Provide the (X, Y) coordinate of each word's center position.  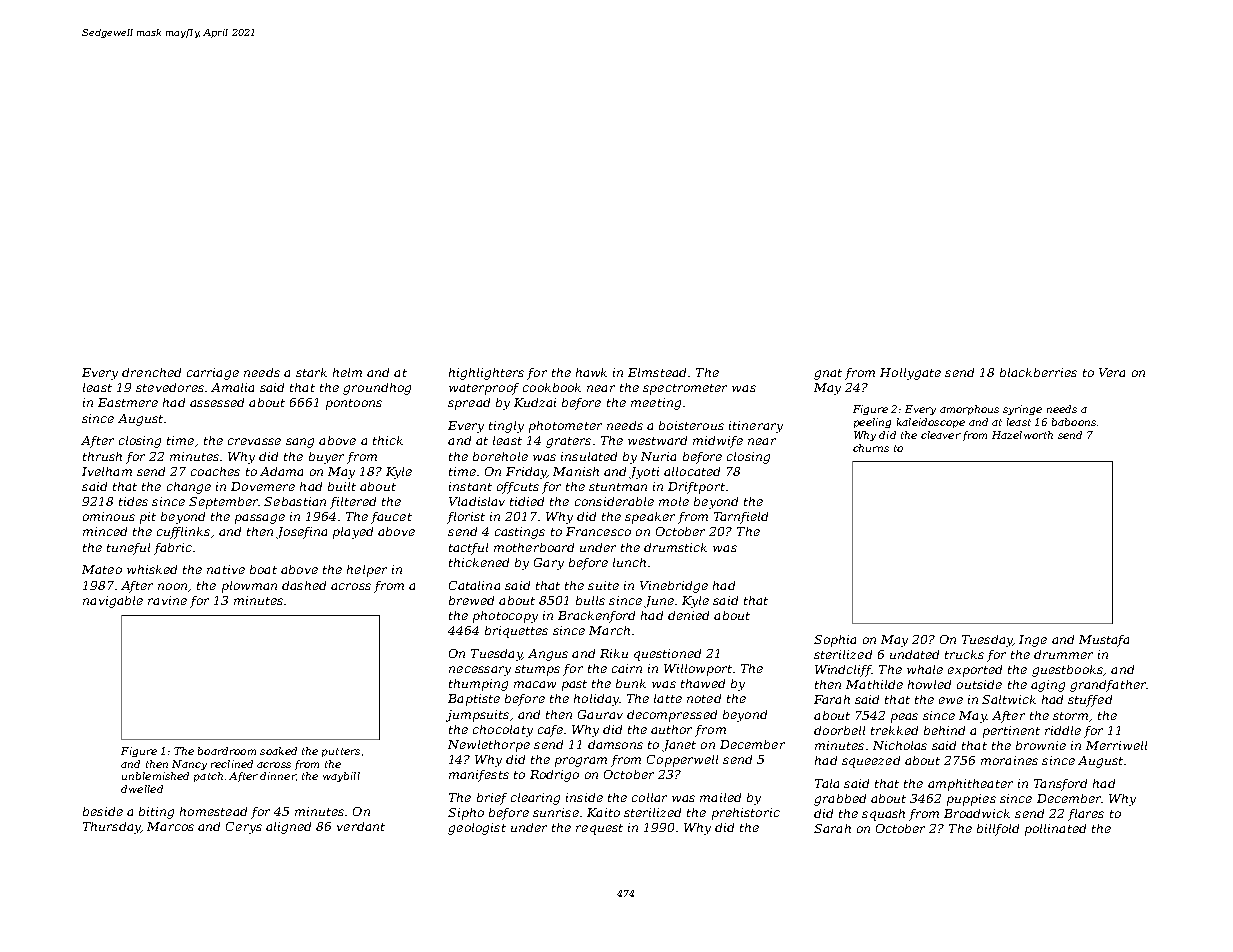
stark (311, 372)
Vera (1112, 372)
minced (105, 531)
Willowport (698, 670)
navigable (113, 602)
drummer (1063, 654)
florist (466, 518)
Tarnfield (741, 518)
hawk (591, 372)
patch (208, 777)
